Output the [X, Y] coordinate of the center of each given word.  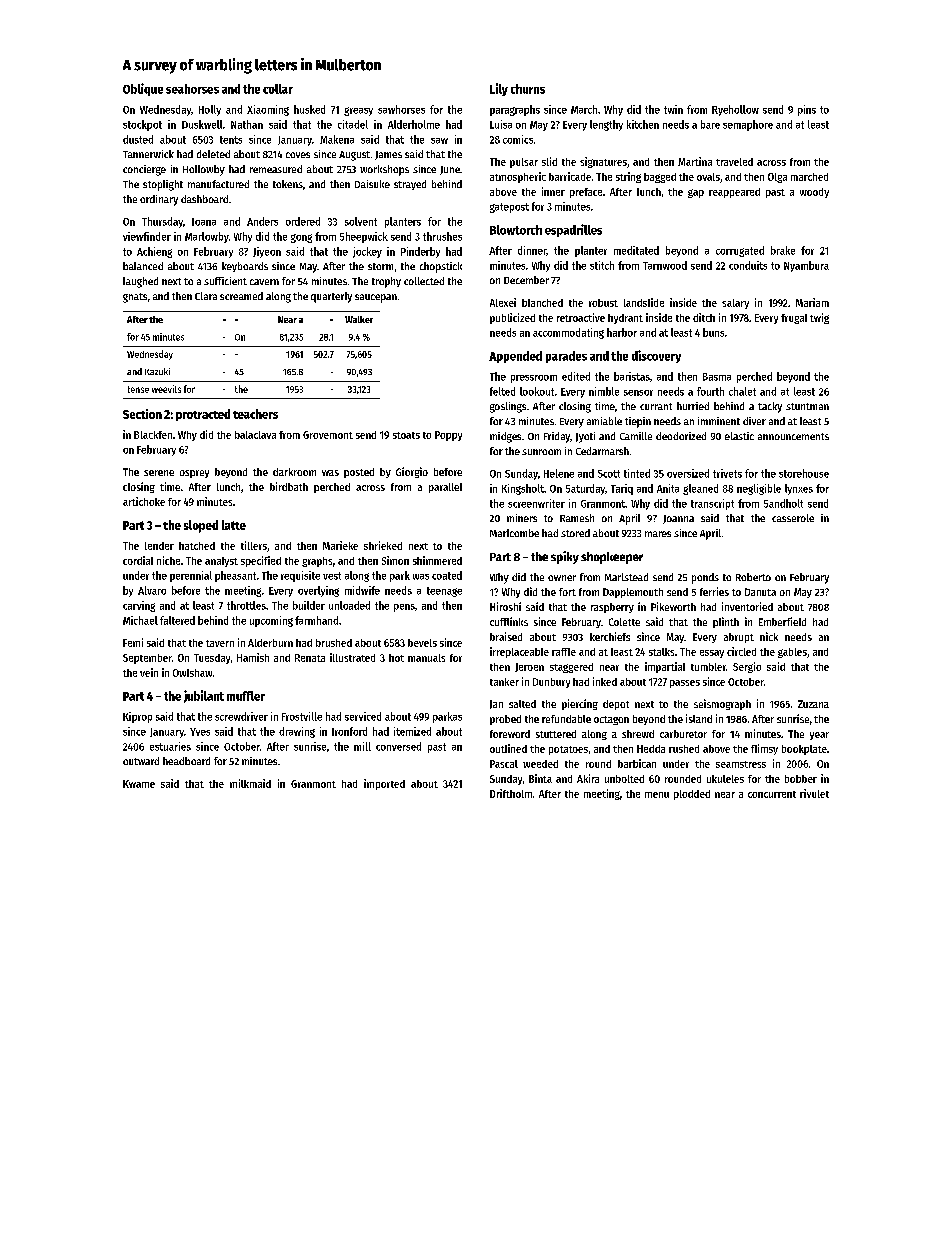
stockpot [142, 125]
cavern [264, 282]
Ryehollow [735, 110]
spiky [565, 557]
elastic [739, 436]
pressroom [534, 379]
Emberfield [782, 621]
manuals [426, 658]
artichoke [144, 501]
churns [528, 89]
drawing [297, 732]
